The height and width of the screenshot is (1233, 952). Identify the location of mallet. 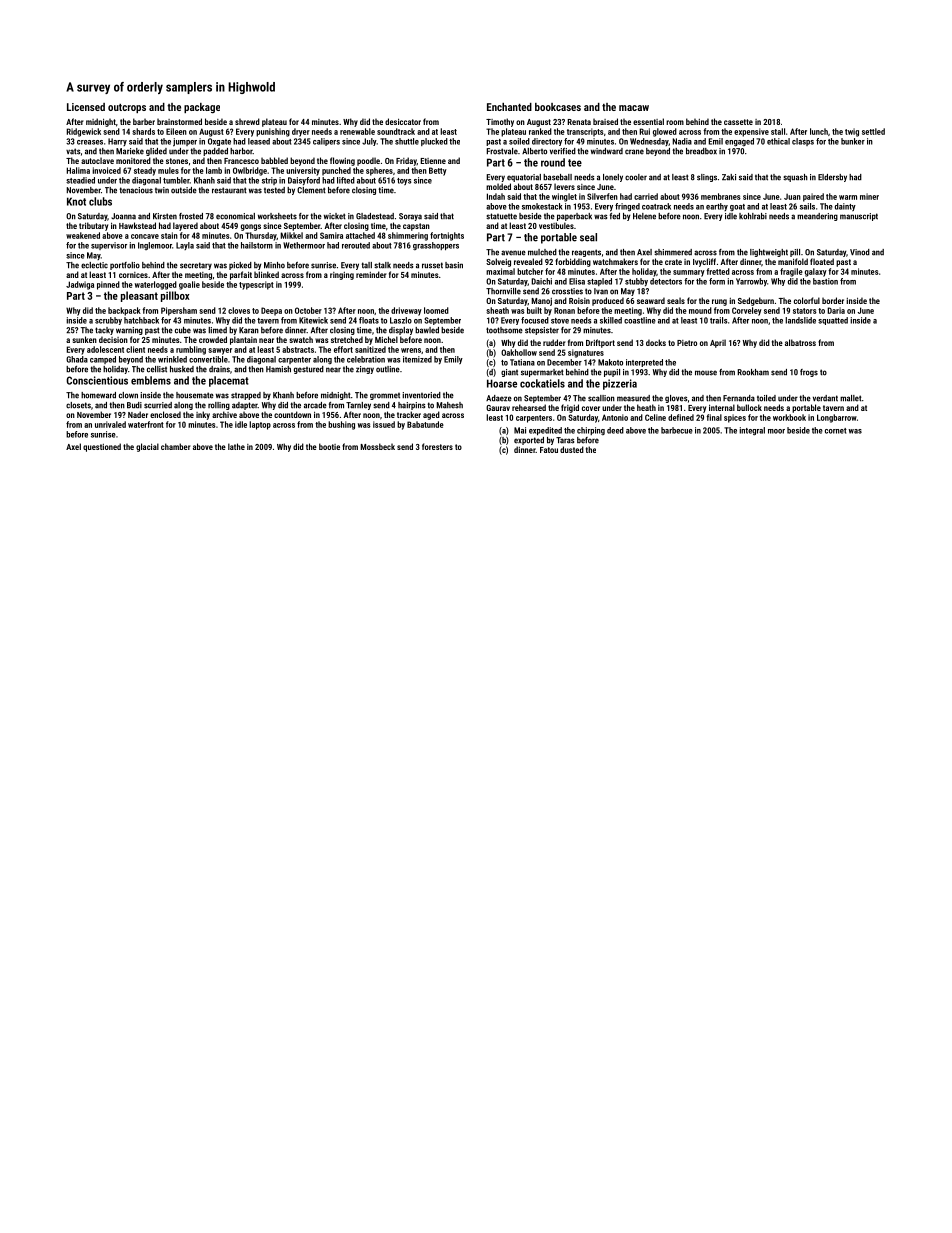
(851, 398).
